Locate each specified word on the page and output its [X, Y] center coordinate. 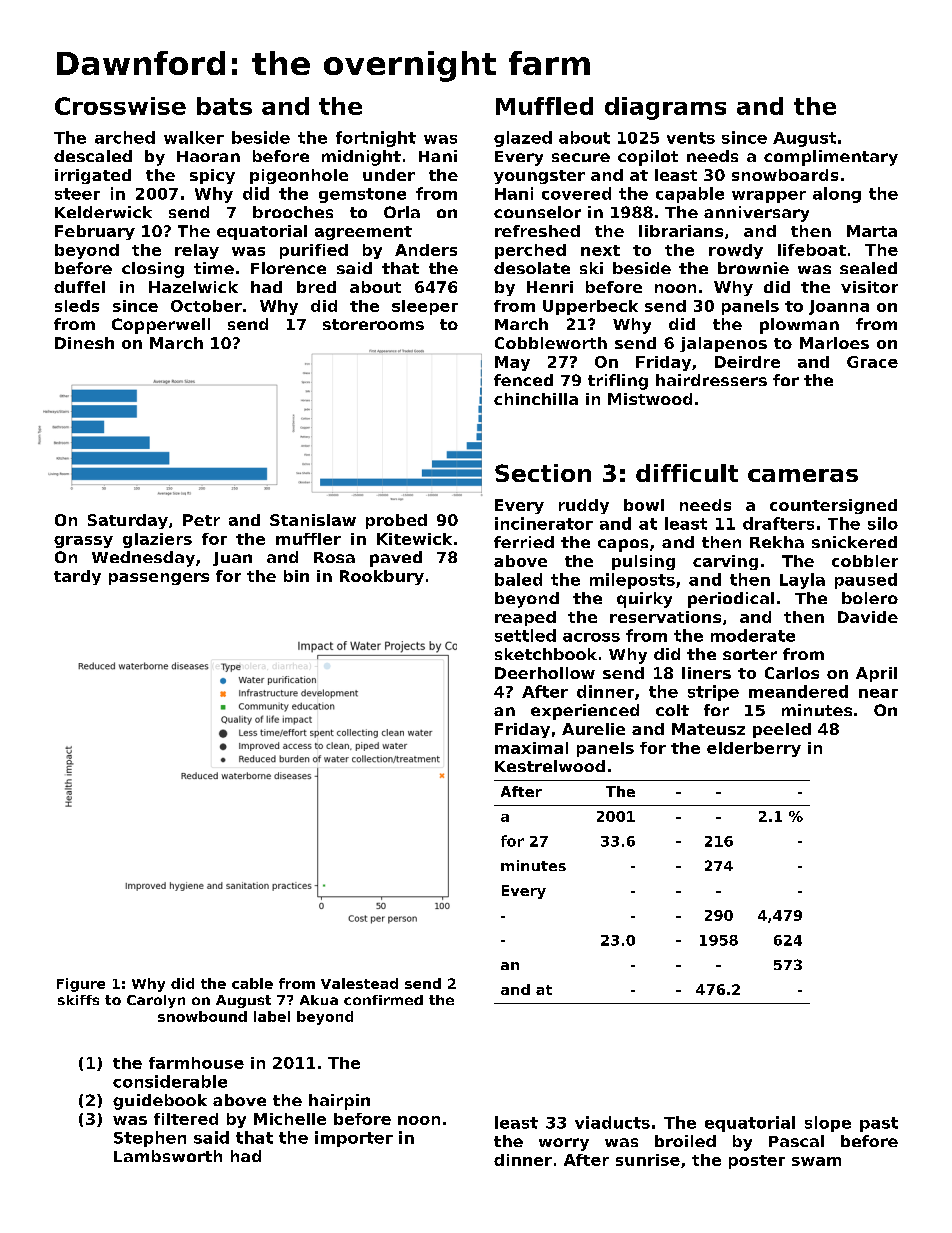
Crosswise [120, 106]
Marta [872, 231]
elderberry [754, 749]
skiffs [78, 1000]
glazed [523, 139]
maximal [531, 748]
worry [564, 1144]
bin [296, 576]
